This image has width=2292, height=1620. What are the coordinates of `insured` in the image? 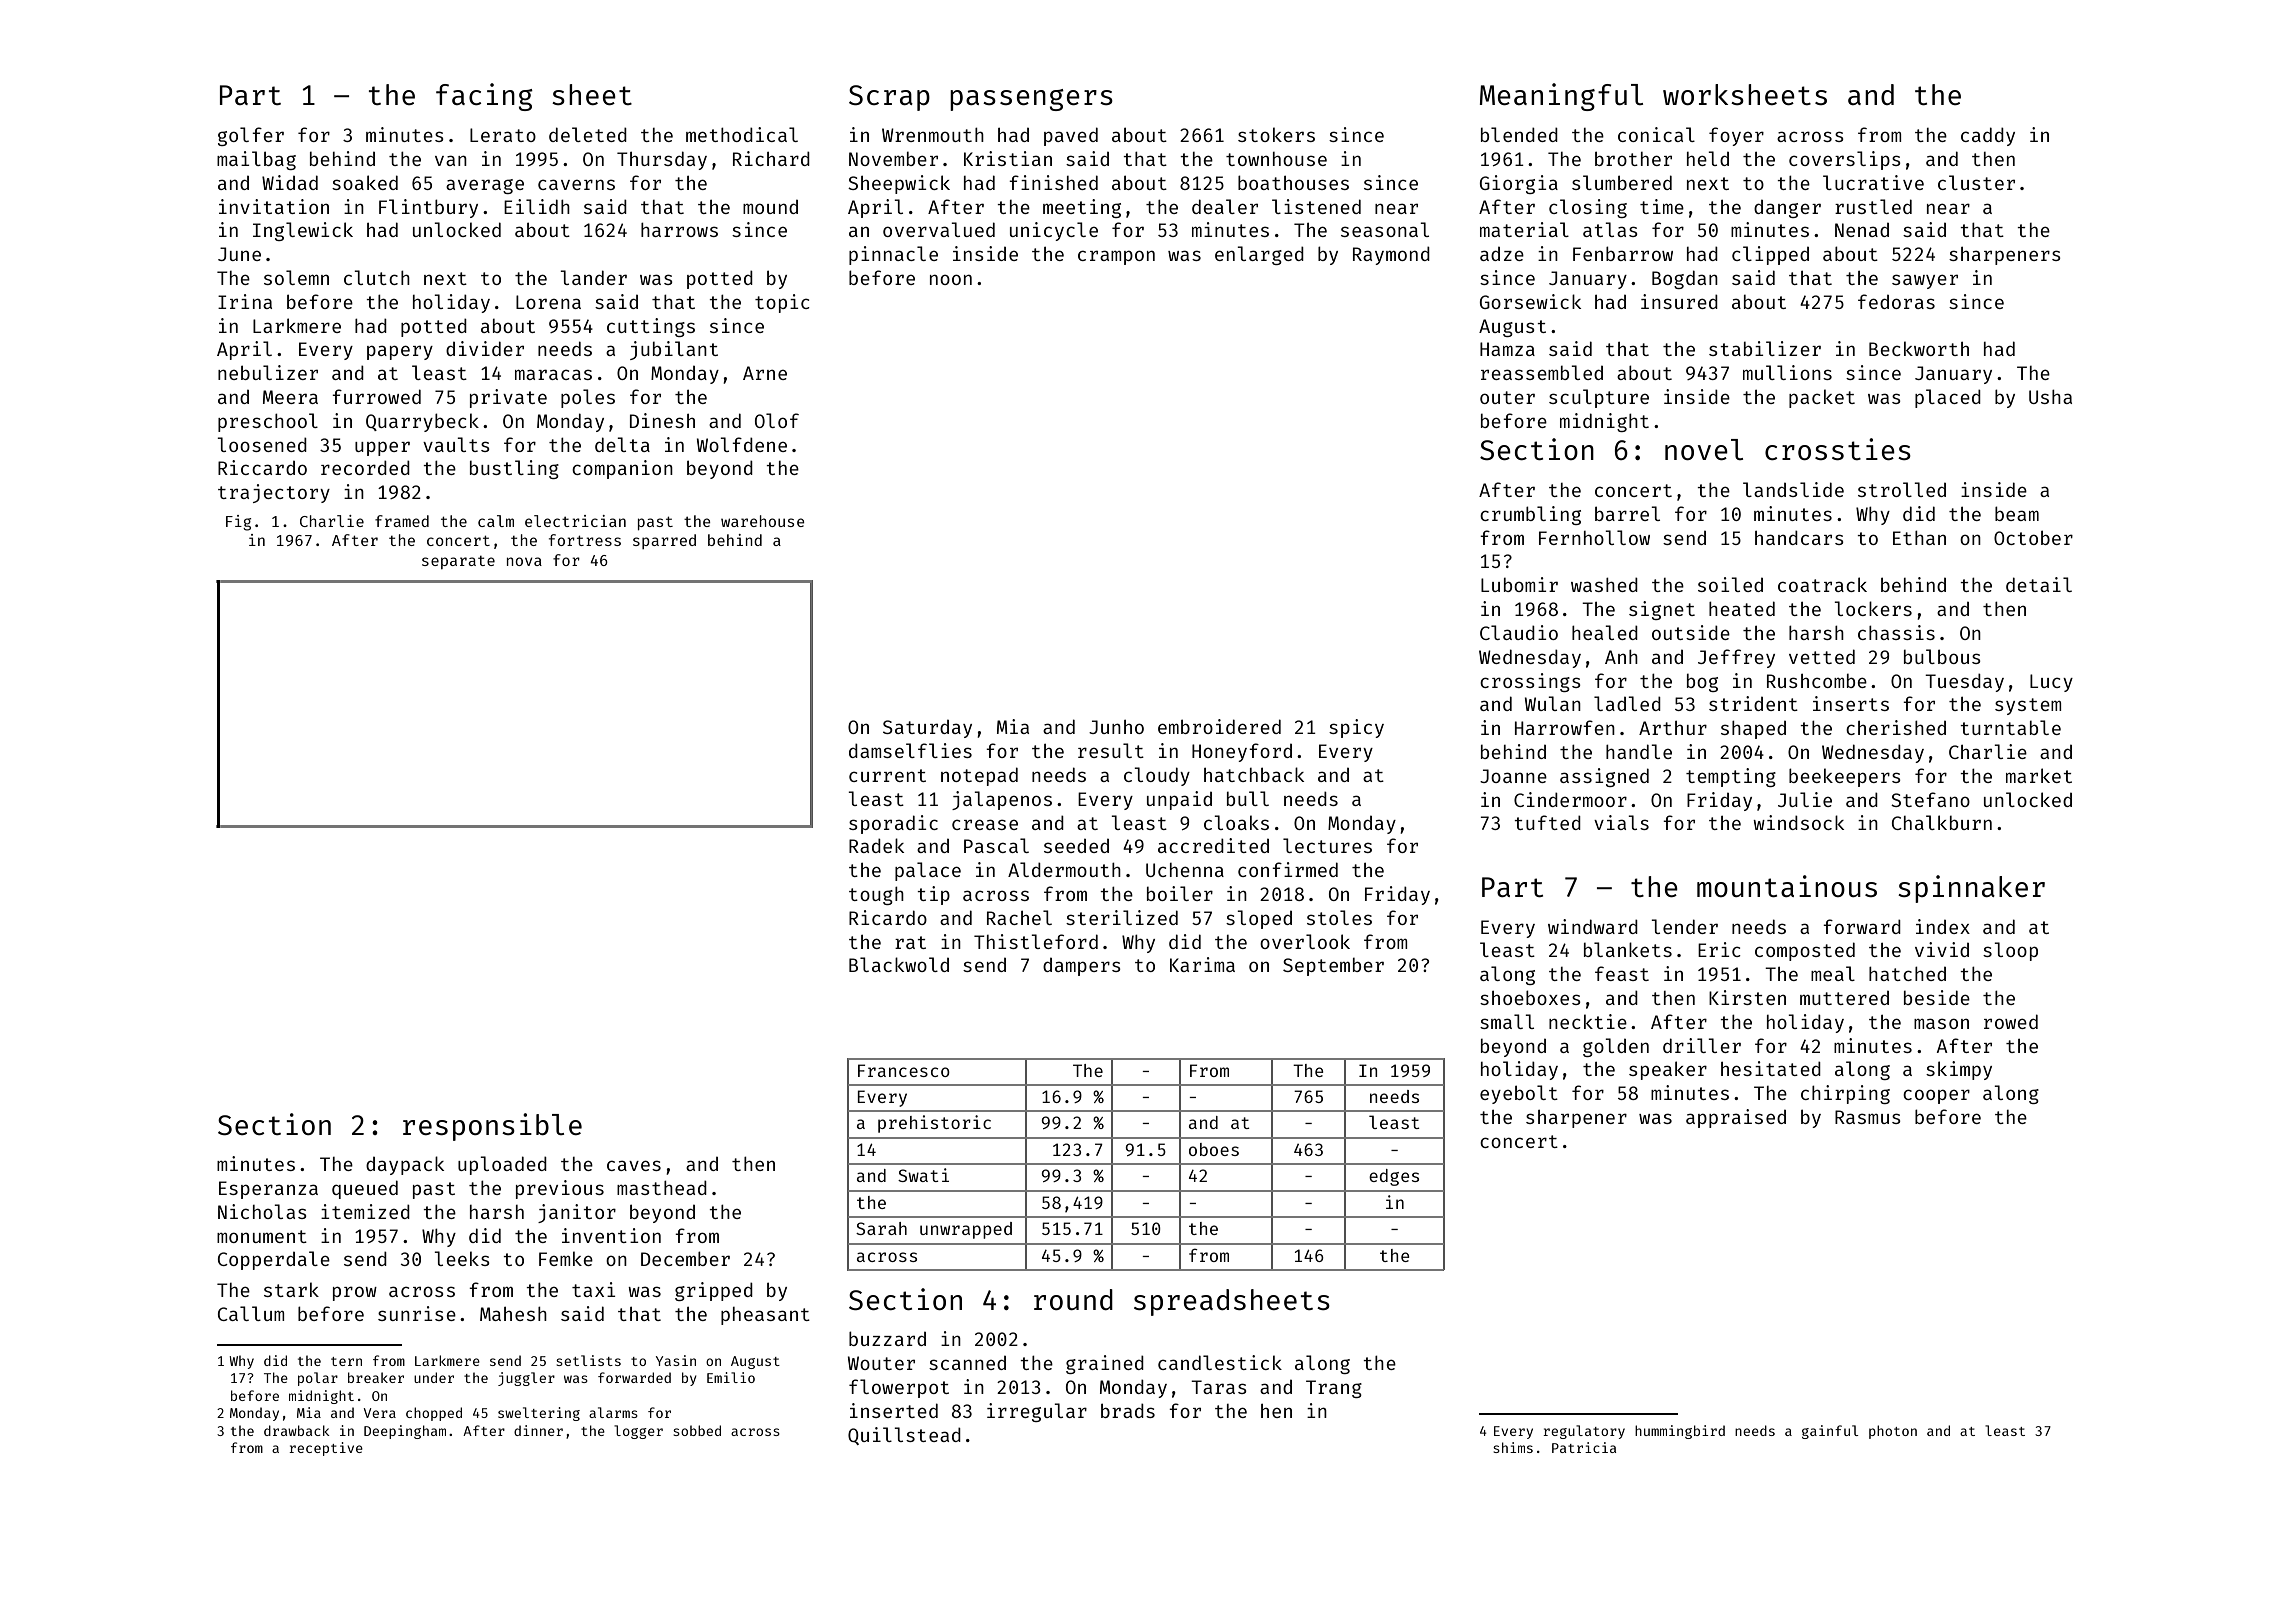 It's located at (1679, 301).
